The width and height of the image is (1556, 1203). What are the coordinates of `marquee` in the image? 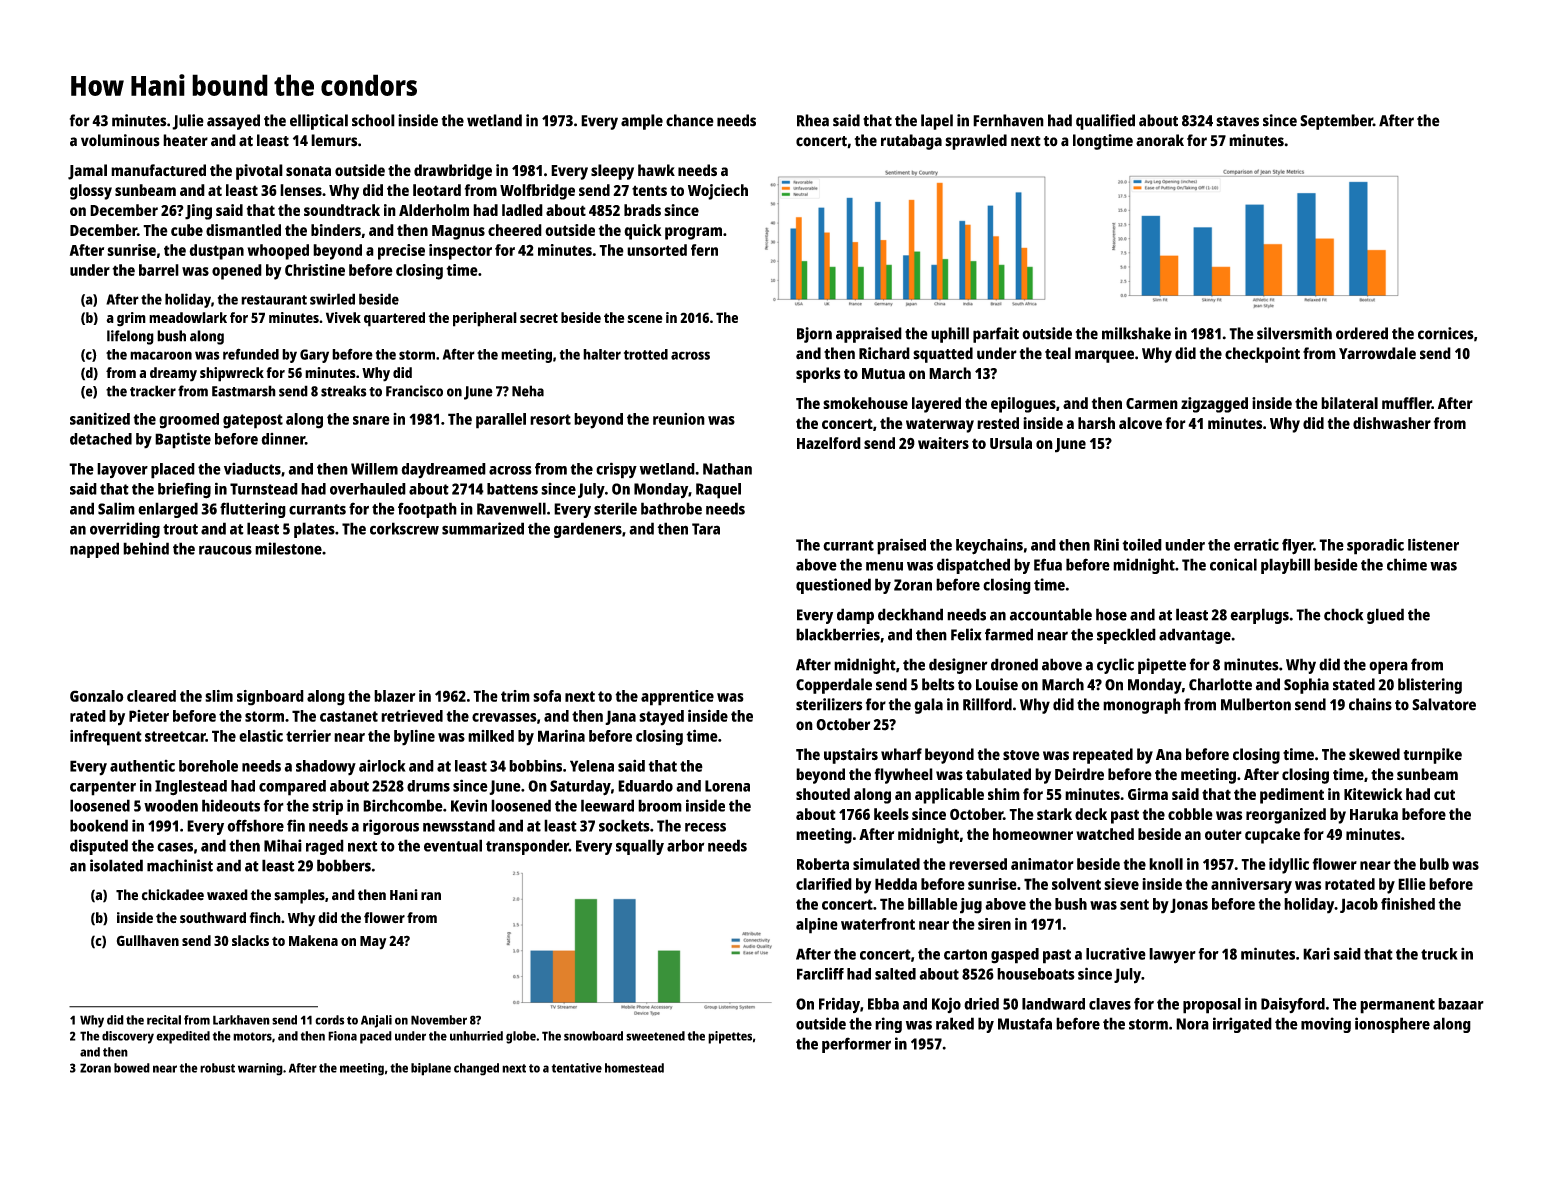 It's located at (1104, 356).
